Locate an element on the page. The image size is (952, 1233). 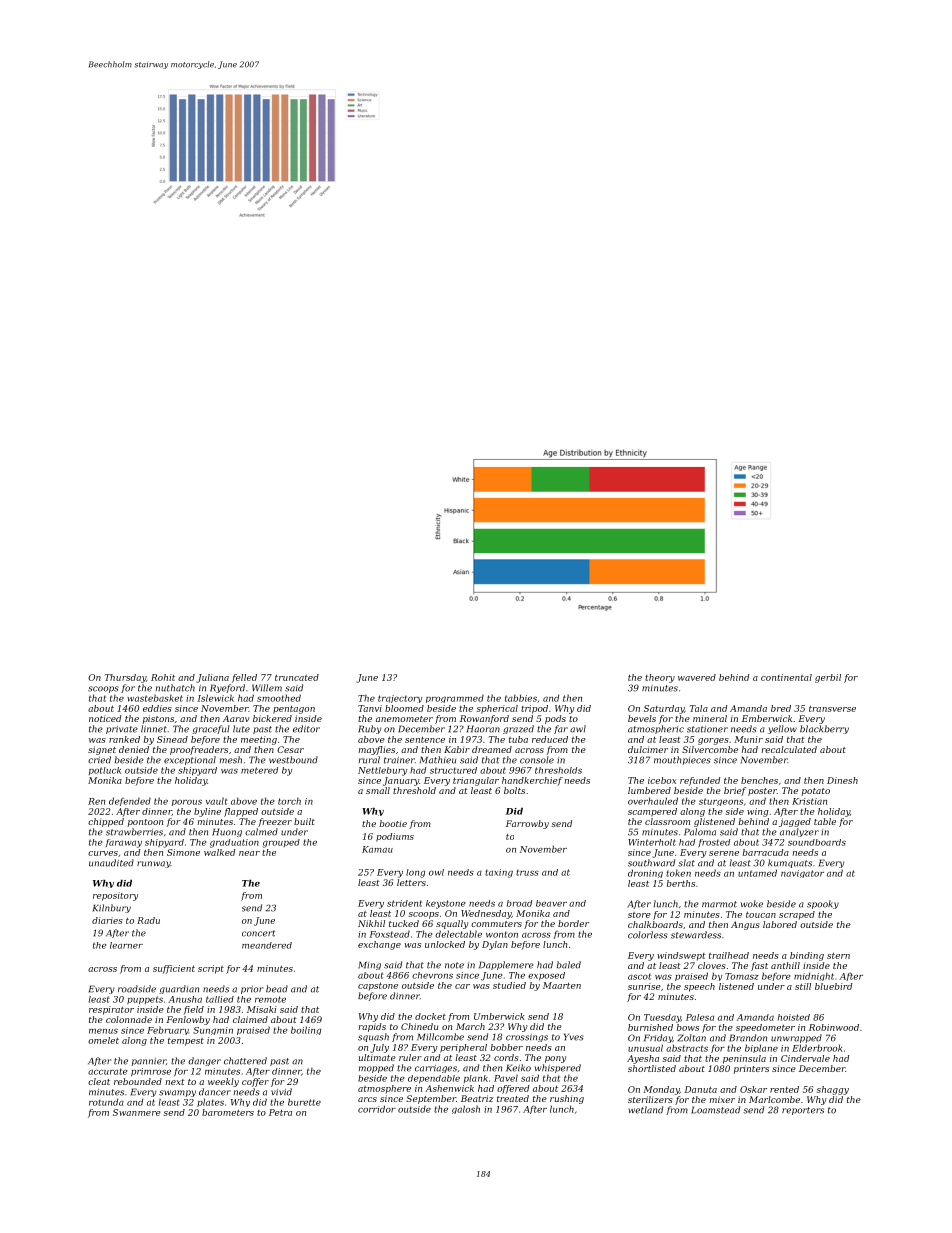
spooky is located at coordinates (823, 904).
